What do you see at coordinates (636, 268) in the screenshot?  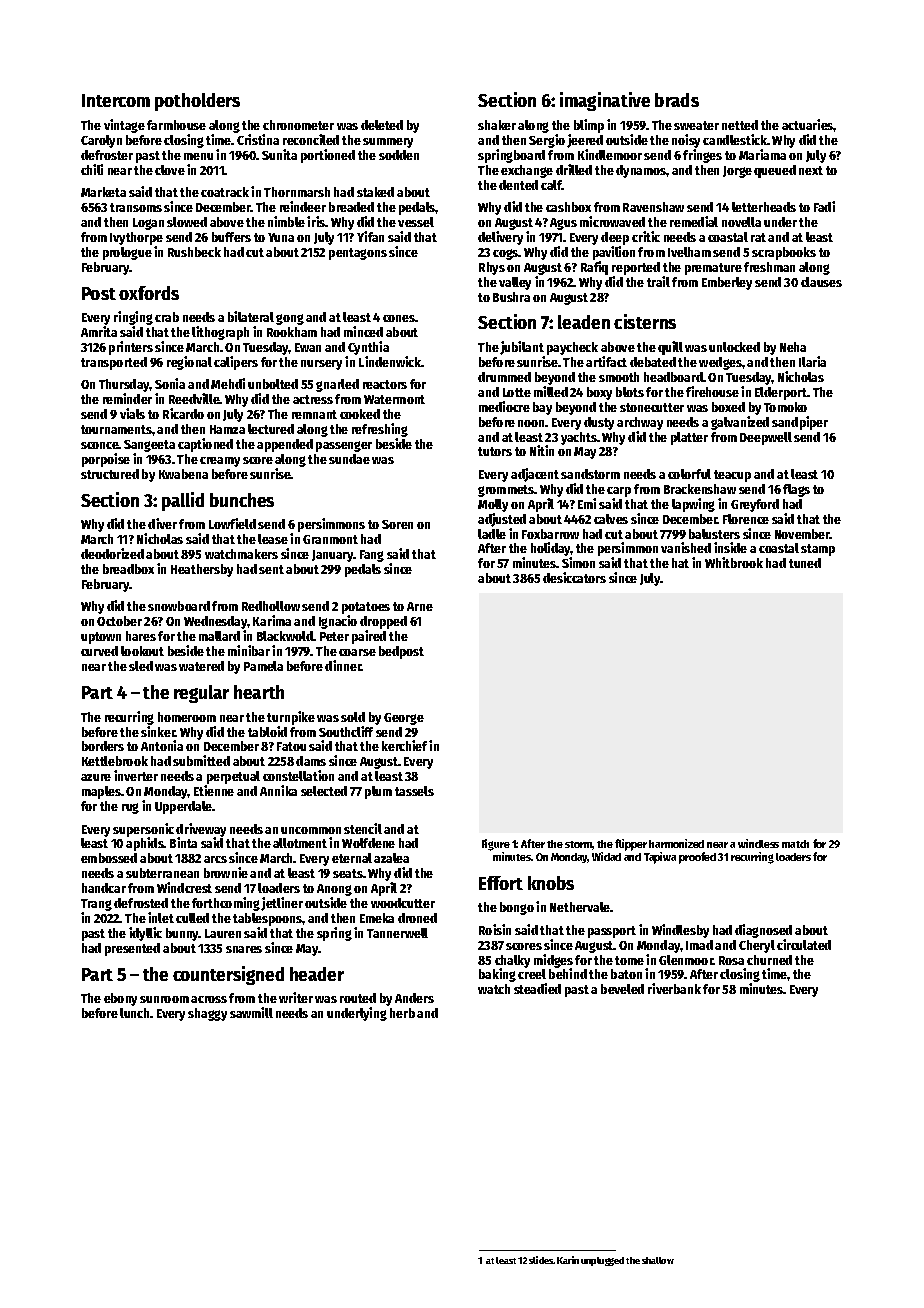 I see `reported` at bounding box center [636, 268].
